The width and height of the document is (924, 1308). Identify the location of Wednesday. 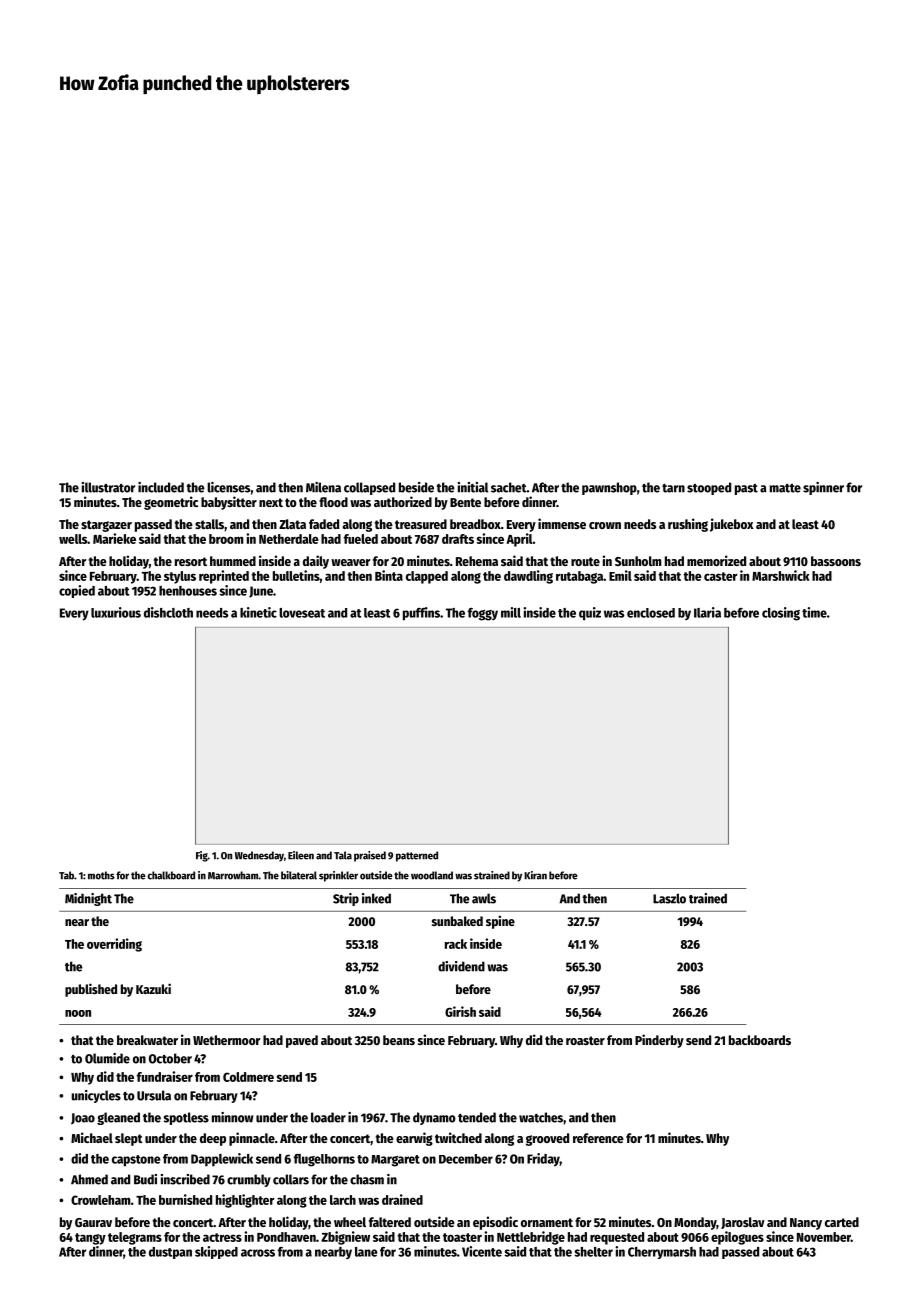
(259, 856).
